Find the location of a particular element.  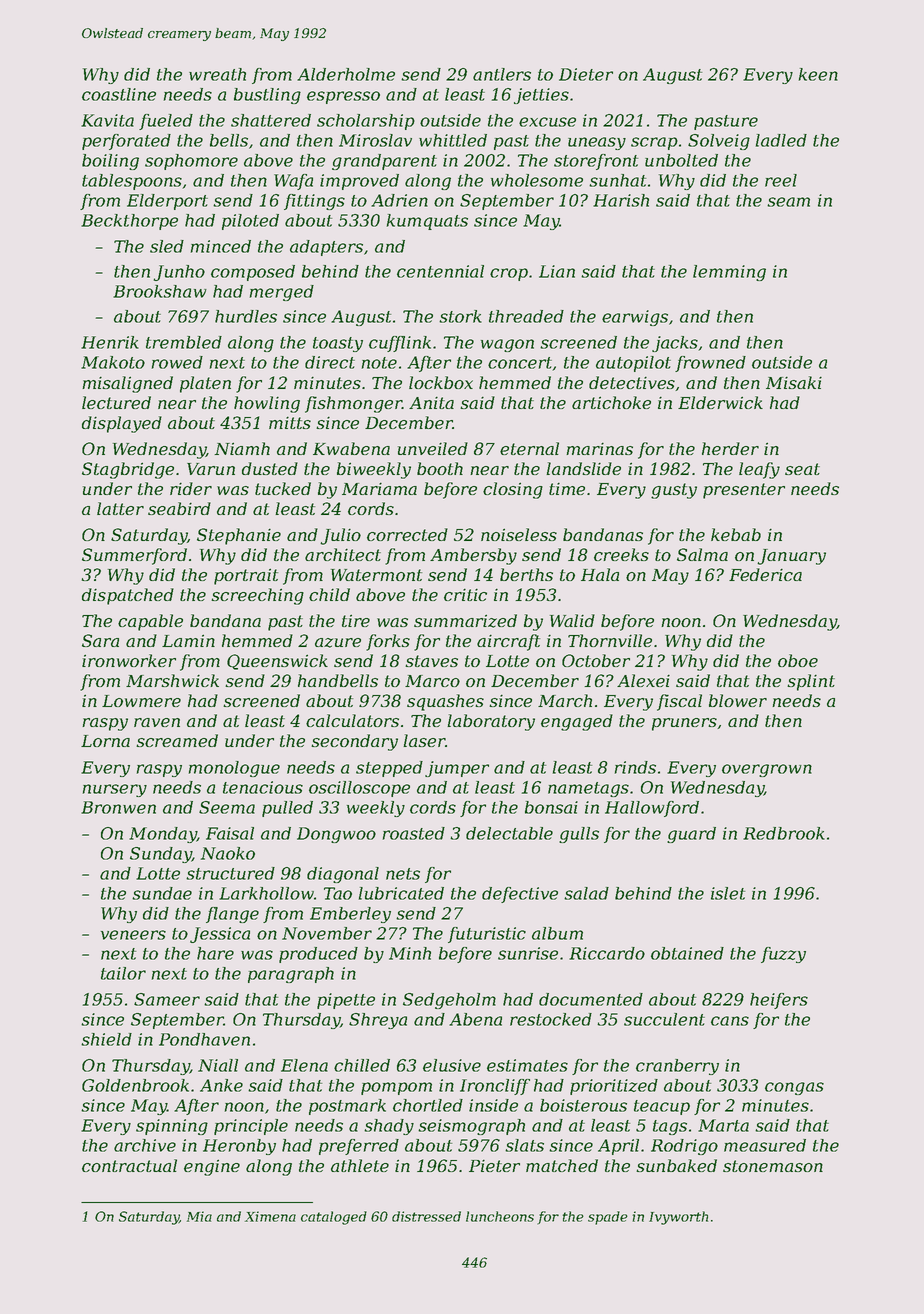

futuristic is located at coordinates (487, 935).
